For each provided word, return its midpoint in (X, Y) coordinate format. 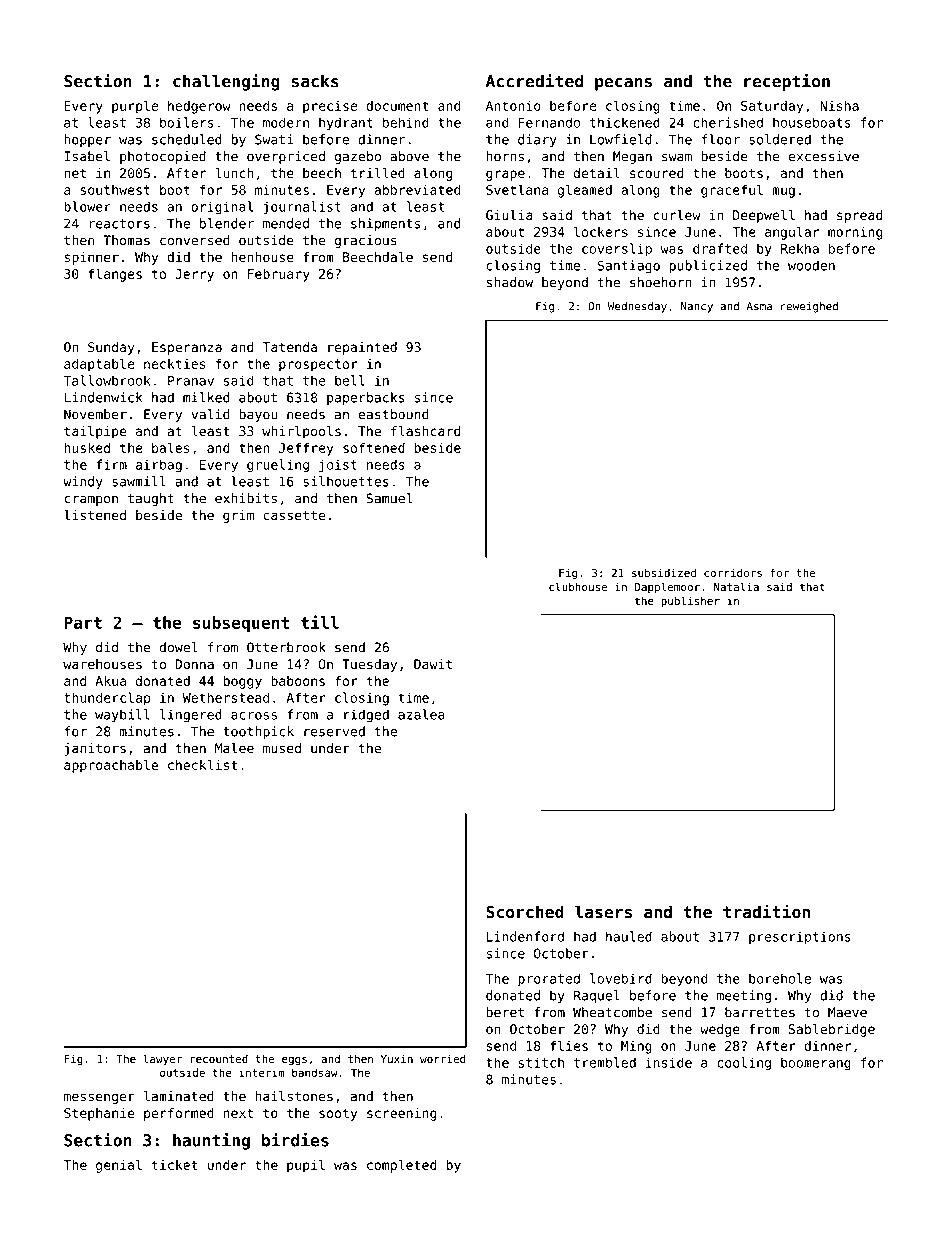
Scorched (525, 911)
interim (262, 1072)
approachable (111, 766)
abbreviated (417, 189)
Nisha (839, 105)
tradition (766, 911)
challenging (226, 82)
